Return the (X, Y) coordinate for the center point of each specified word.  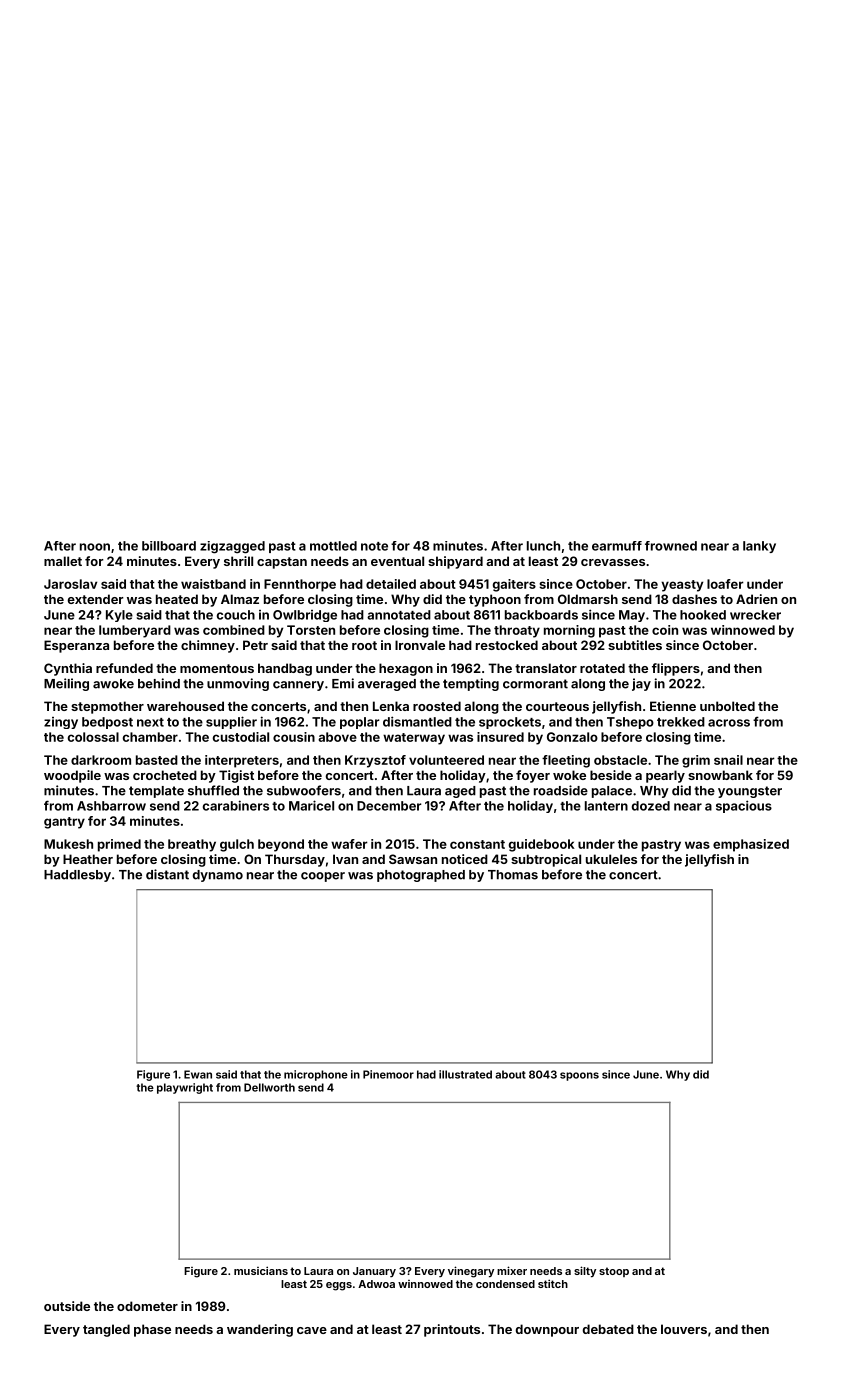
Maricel (311, 805)
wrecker (755, 615)
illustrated (465, 1074)
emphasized (751, 845)
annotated (399, 615)
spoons (579, 1076)
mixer (512, 1270)
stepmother (107, 707)
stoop (614, 1272)
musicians (261, 1270)
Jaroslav (70, 584)
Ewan (198, 1074)
